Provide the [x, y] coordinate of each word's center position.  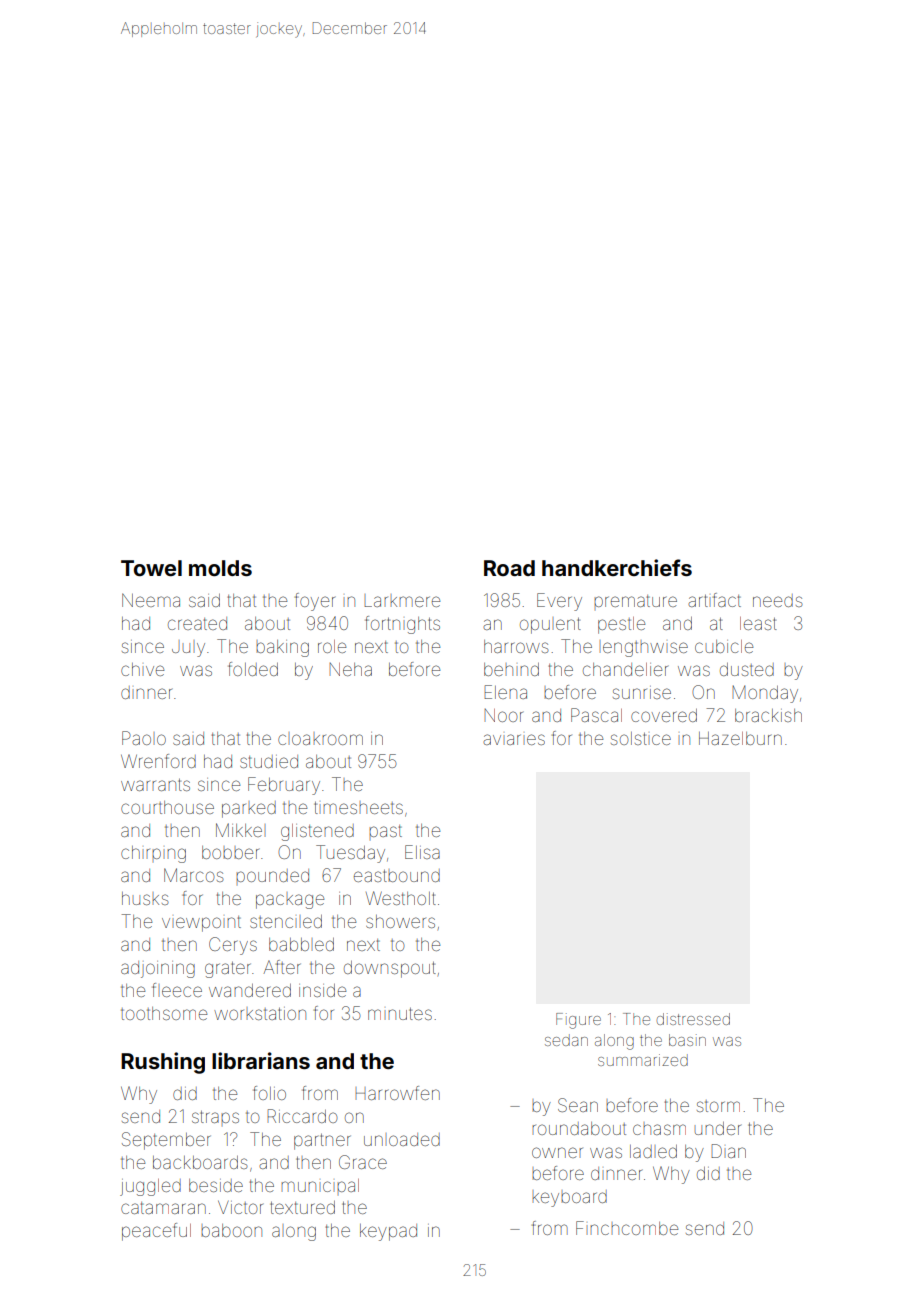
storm [718, 1106]
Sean [578, 1105]
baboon [231, 1230]
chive [142, 669]
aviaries [514, 739]
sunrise [642, 692]
